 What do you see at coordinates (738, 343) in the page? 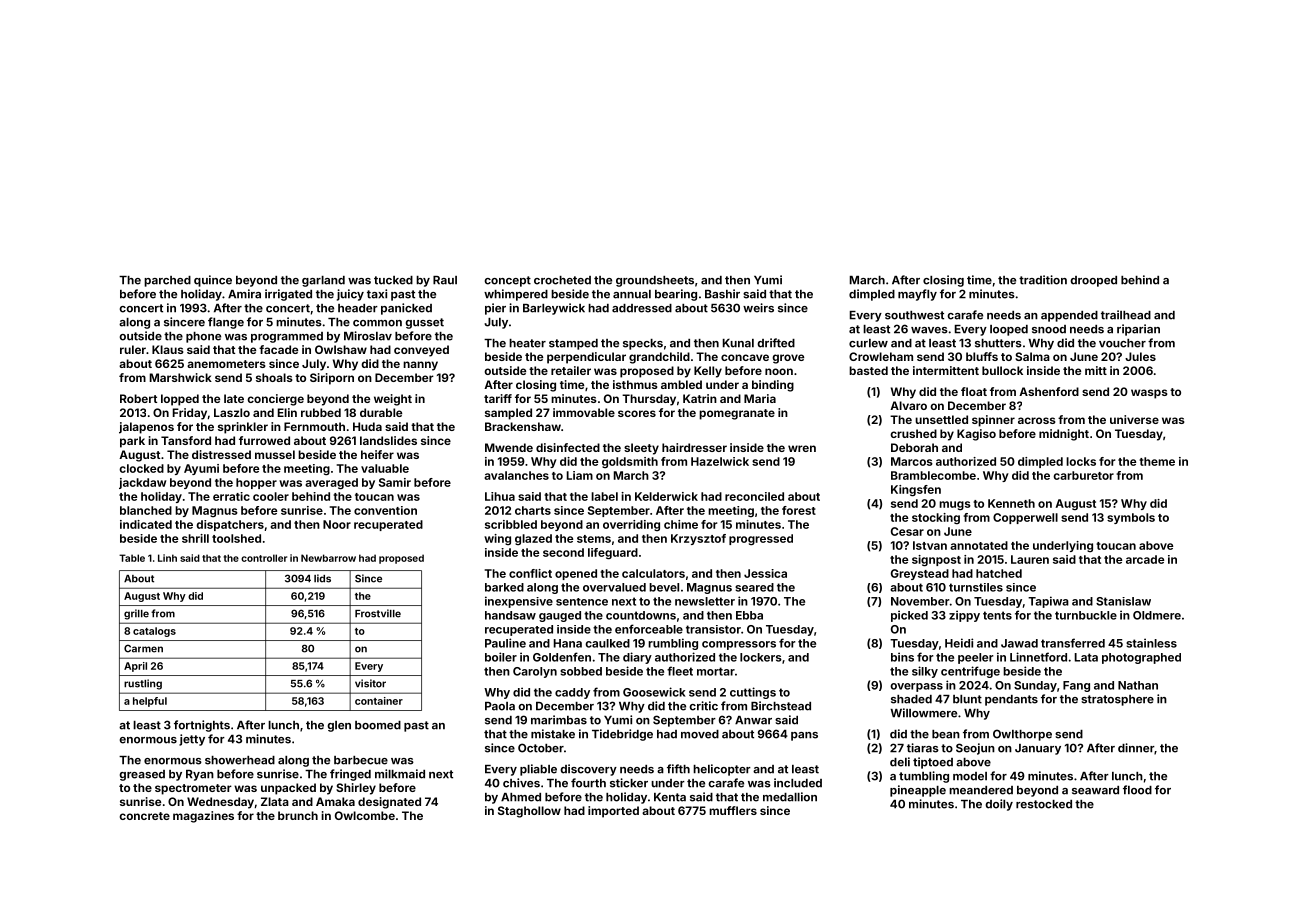
I see `Kunal` at bounding box center [738, 343].
